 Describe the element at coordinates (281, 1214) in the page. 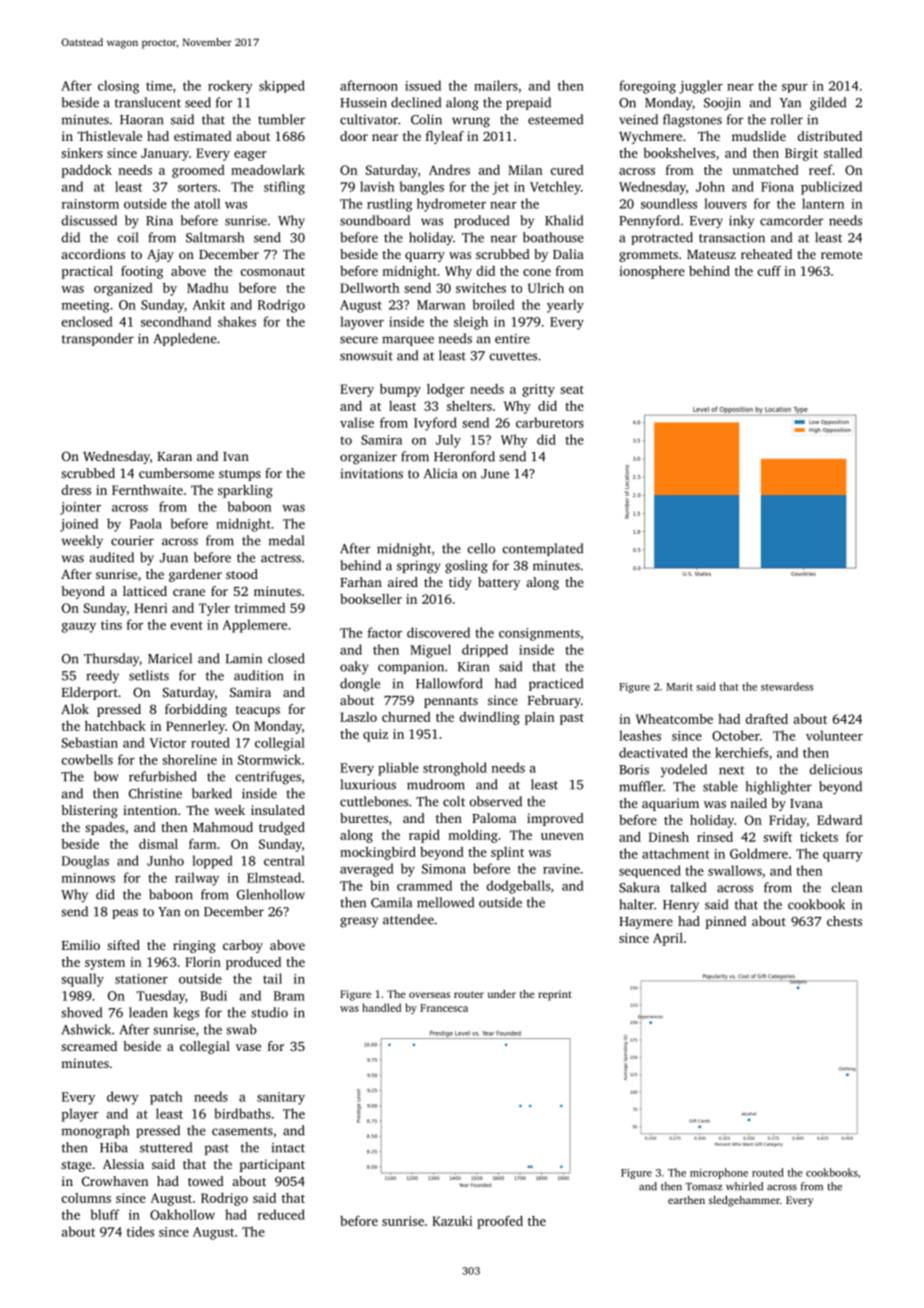

I see `reduced` at that location.
